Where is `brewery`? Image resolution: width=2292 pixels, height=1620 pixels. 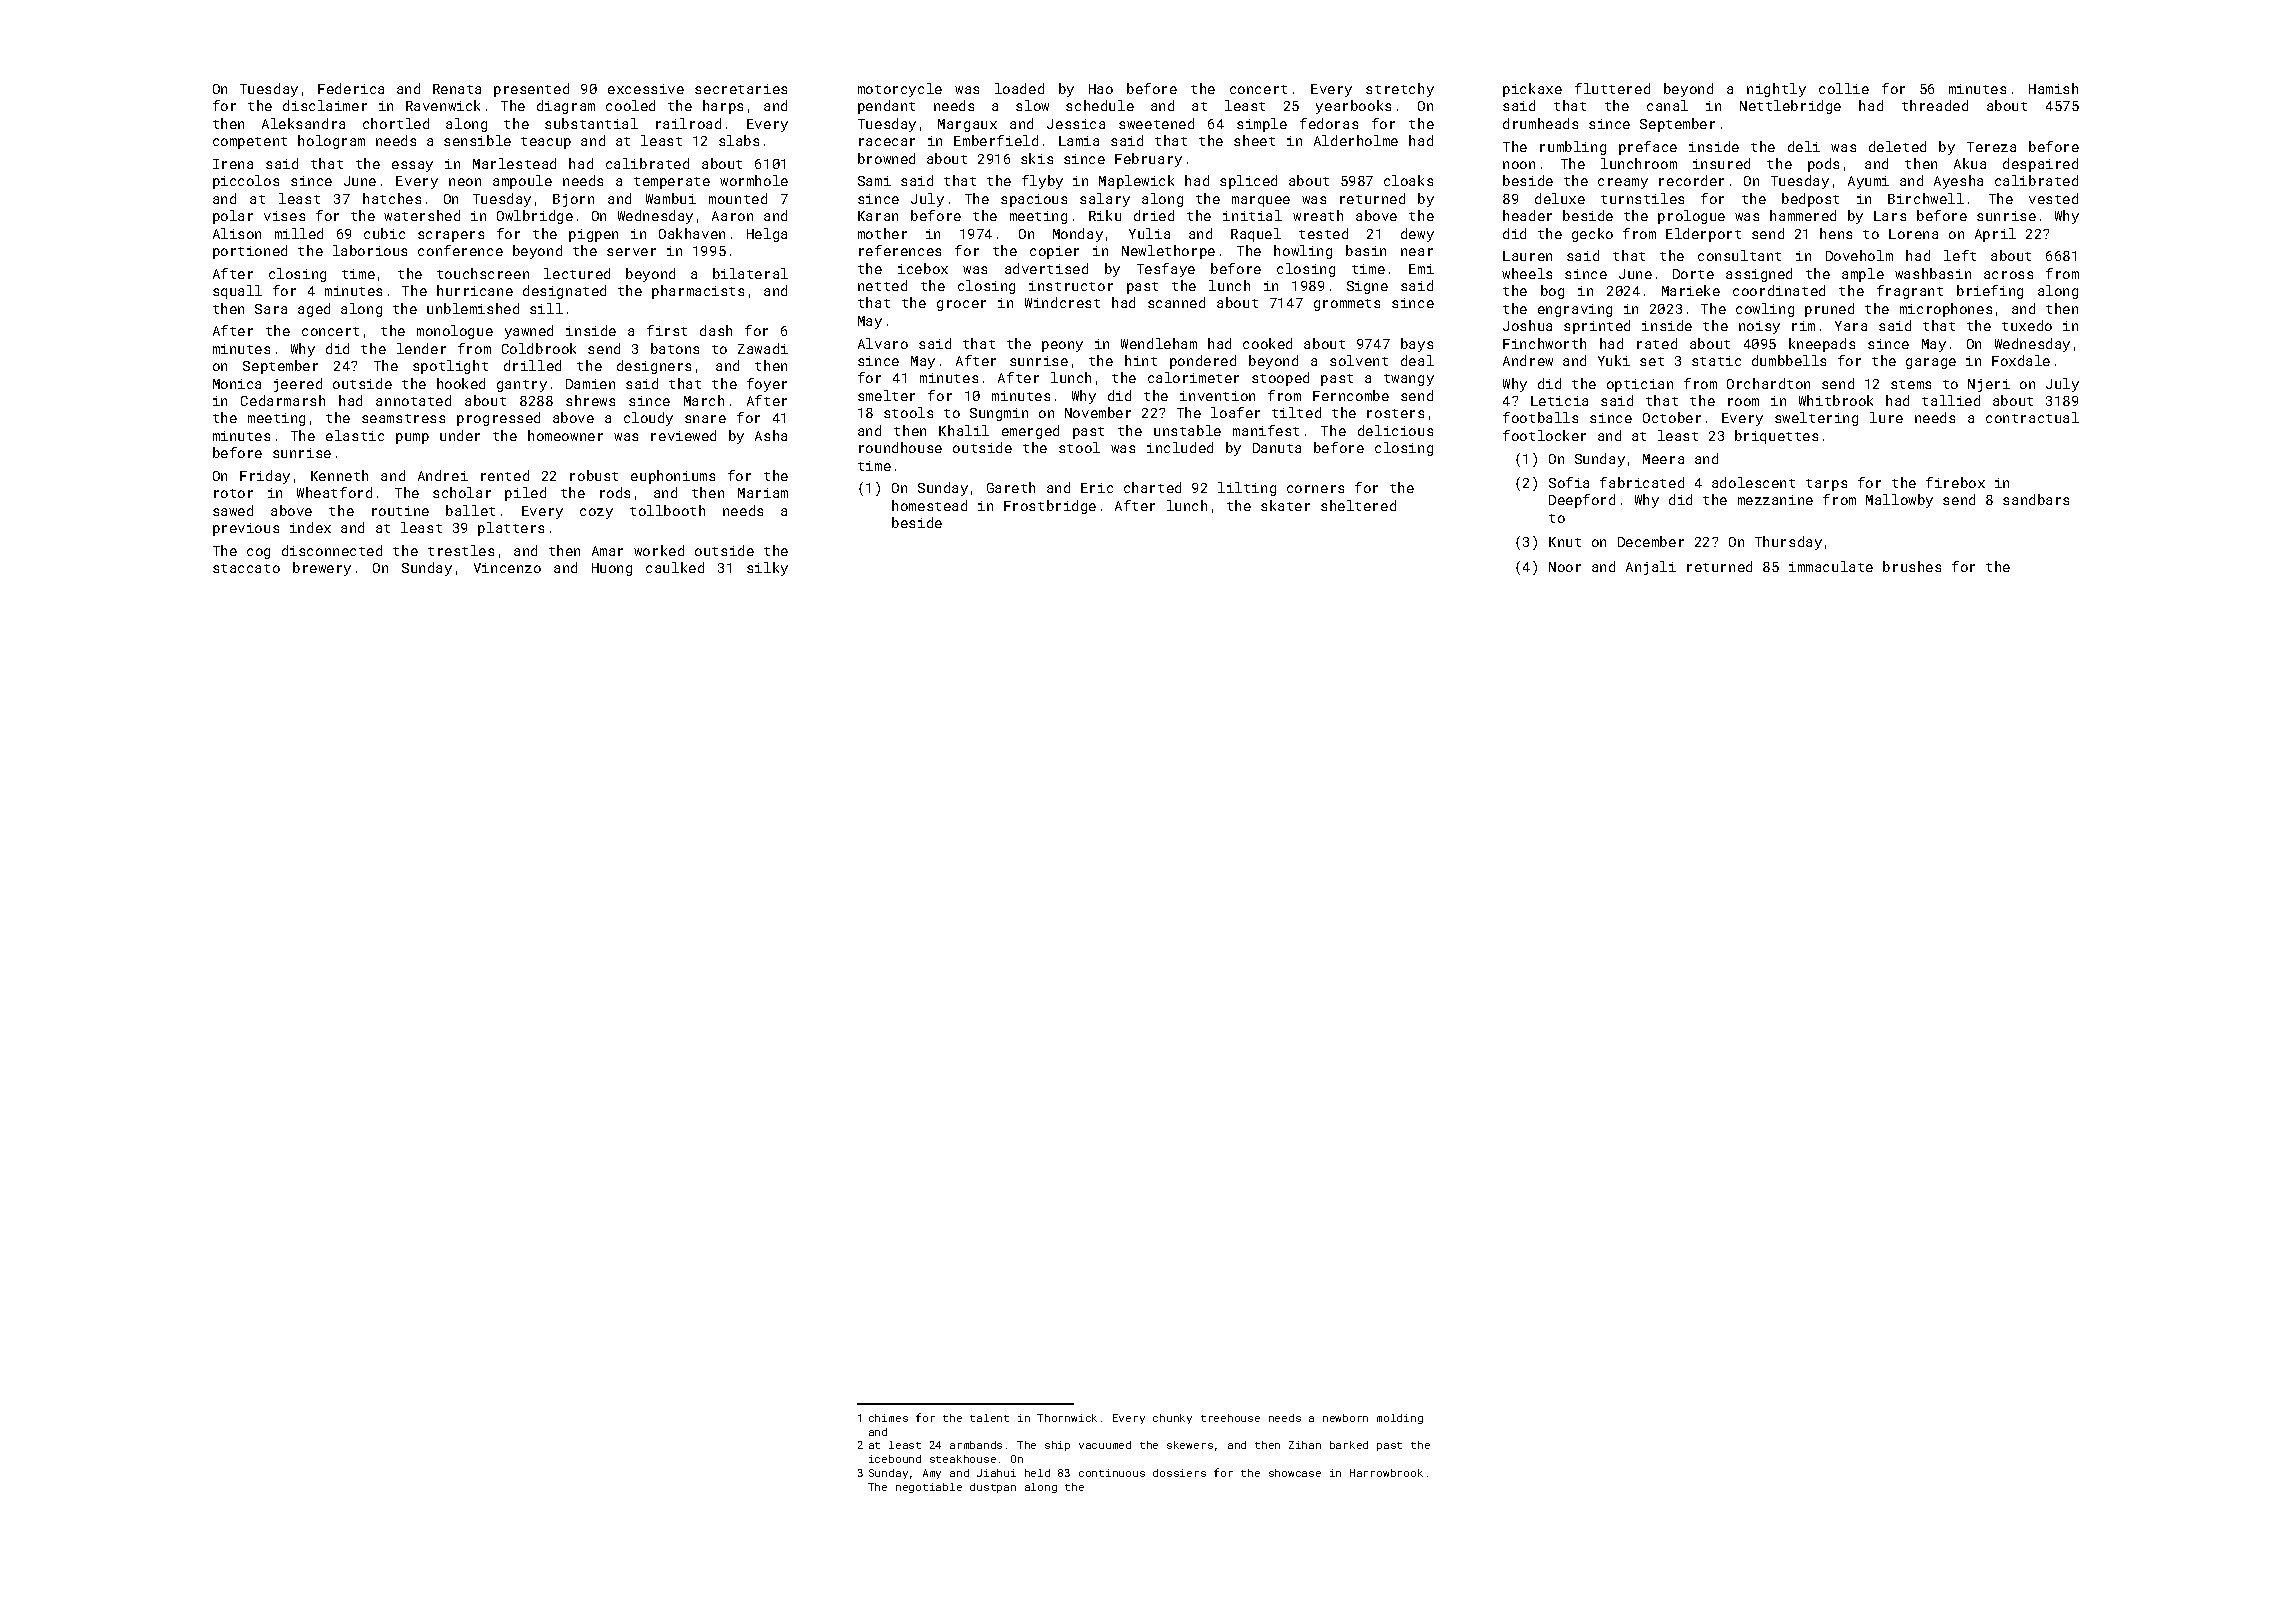 brewery is located at coordinates (322, 569).
